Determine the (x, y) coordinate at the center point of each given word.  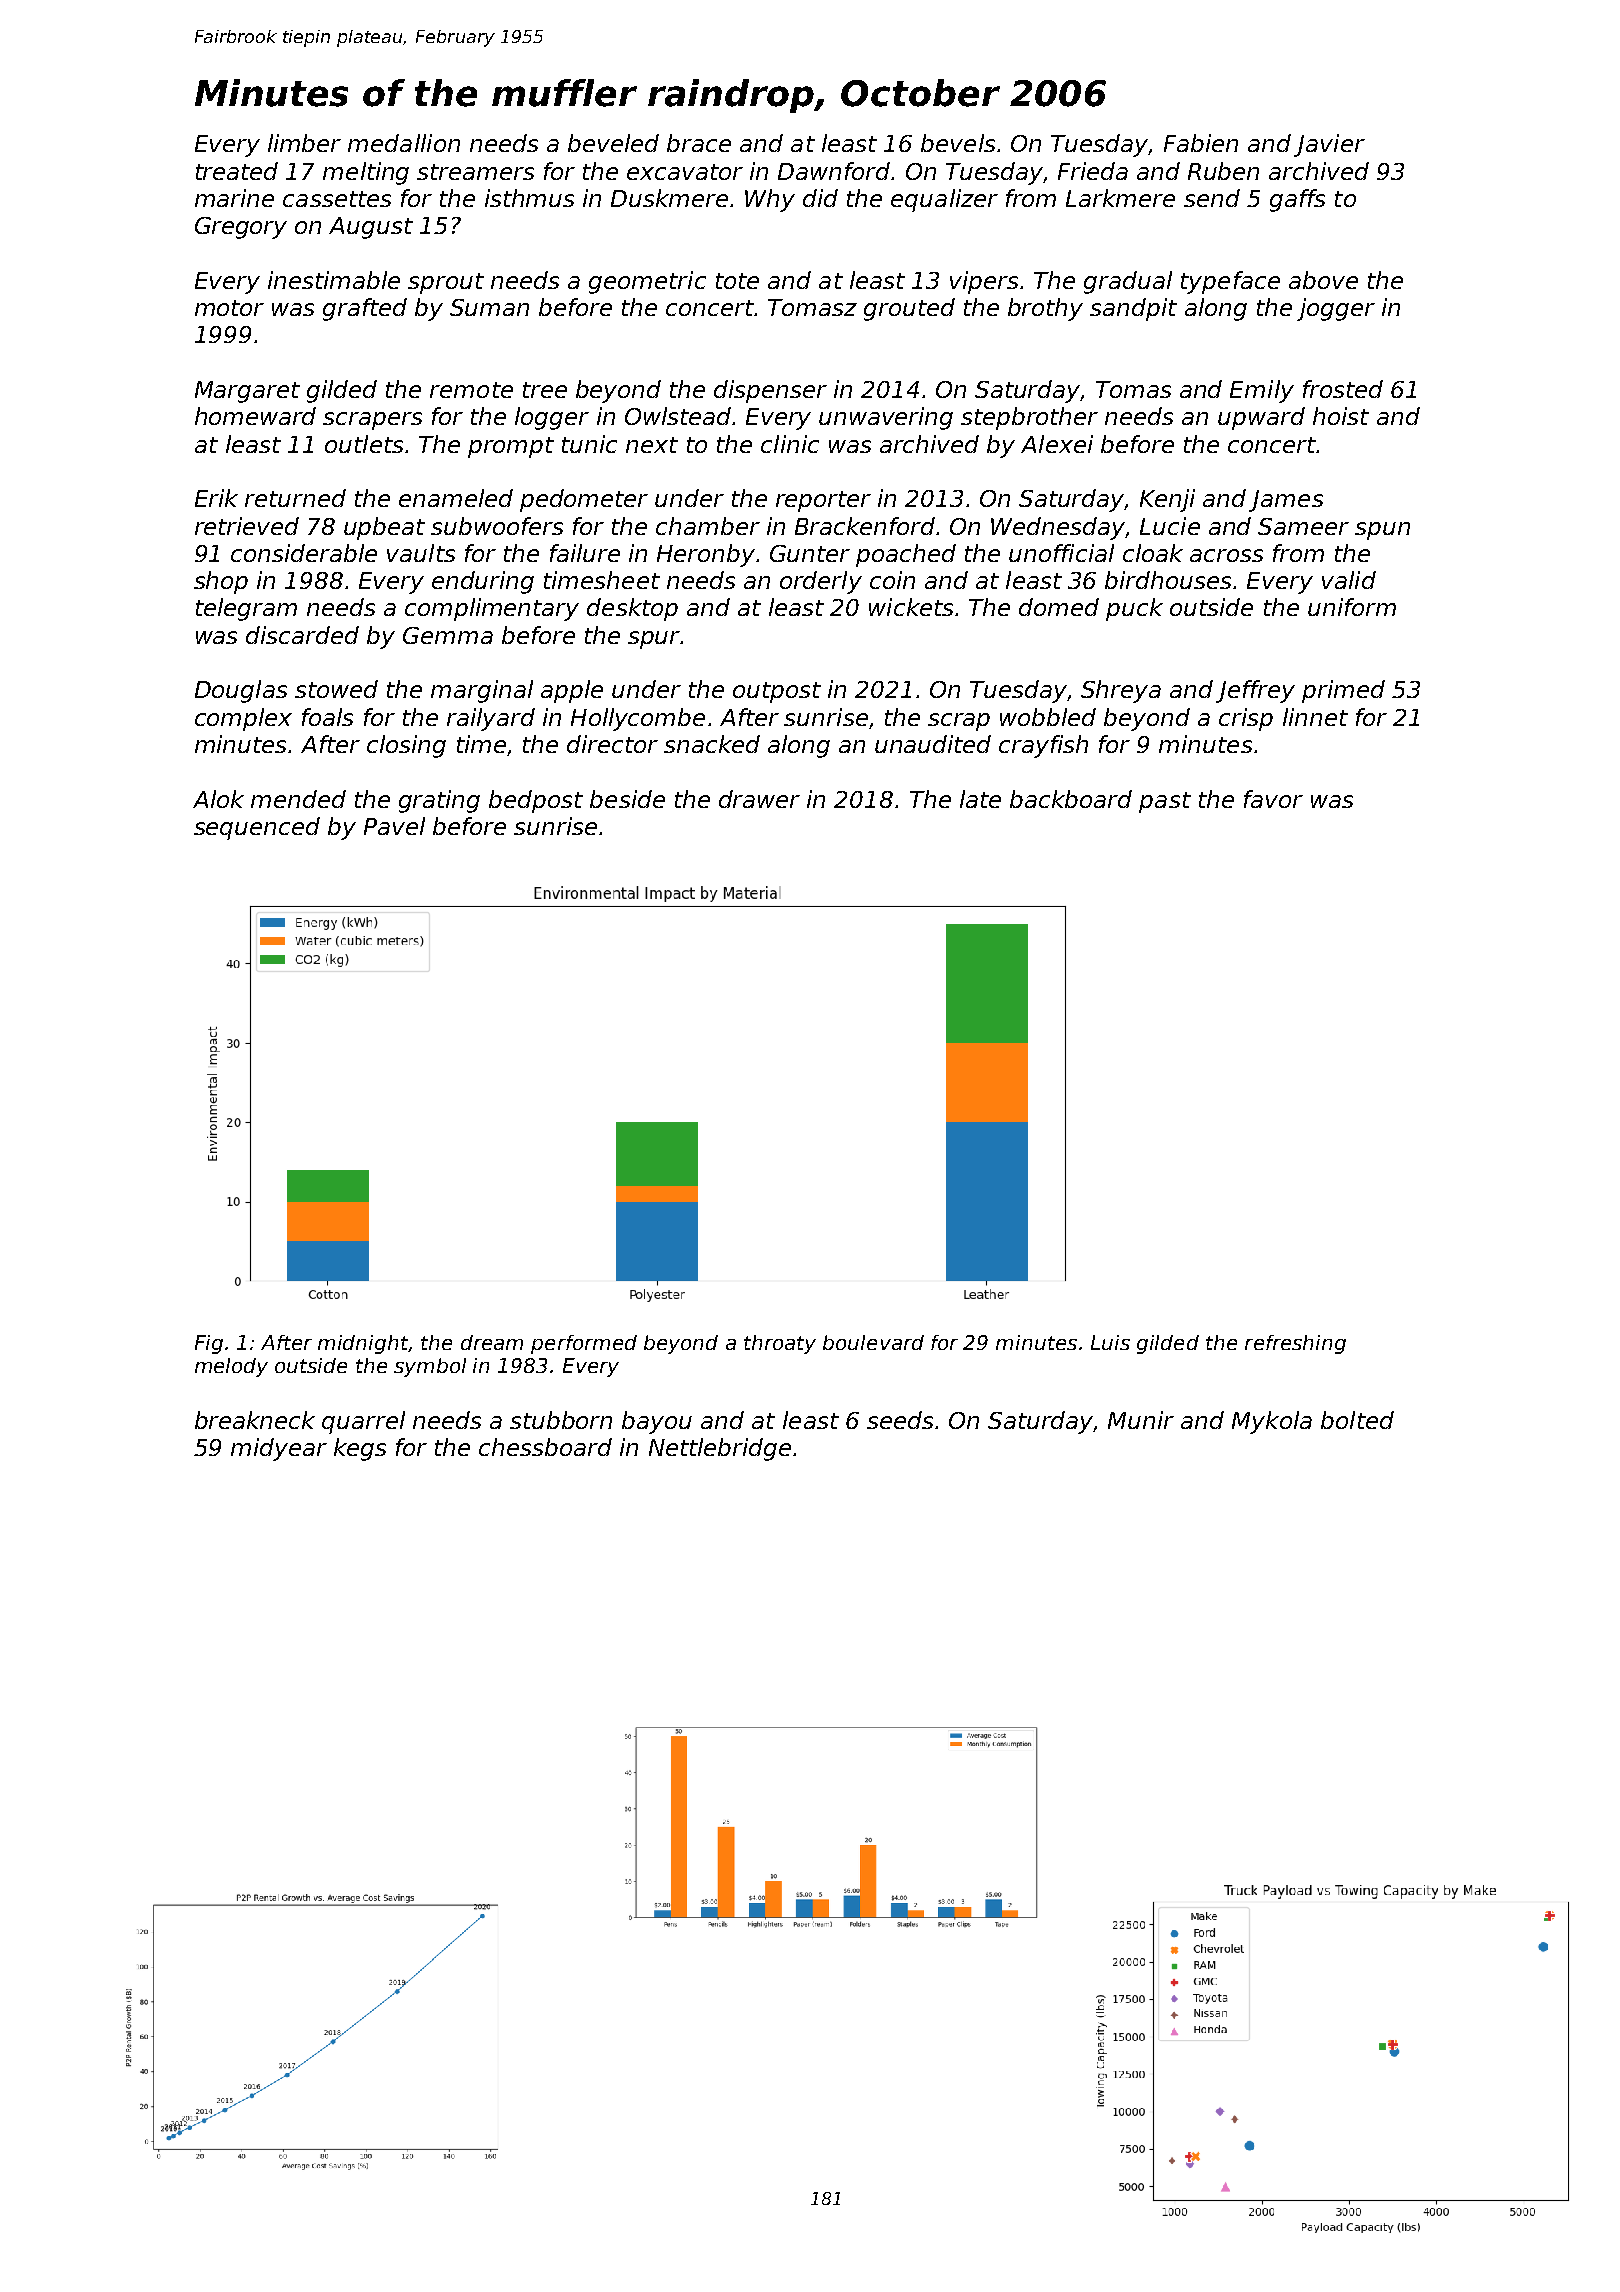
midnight (363, 1344)
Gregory (241, 228)
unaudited (933, 744)
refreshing (1295, 1344)
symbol (430, 1367)
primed (1343, 691)
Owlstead (678, 416)
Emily (1262, 391)
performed (584, 1344)
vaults (421, 553)
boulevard (873, 1342)
